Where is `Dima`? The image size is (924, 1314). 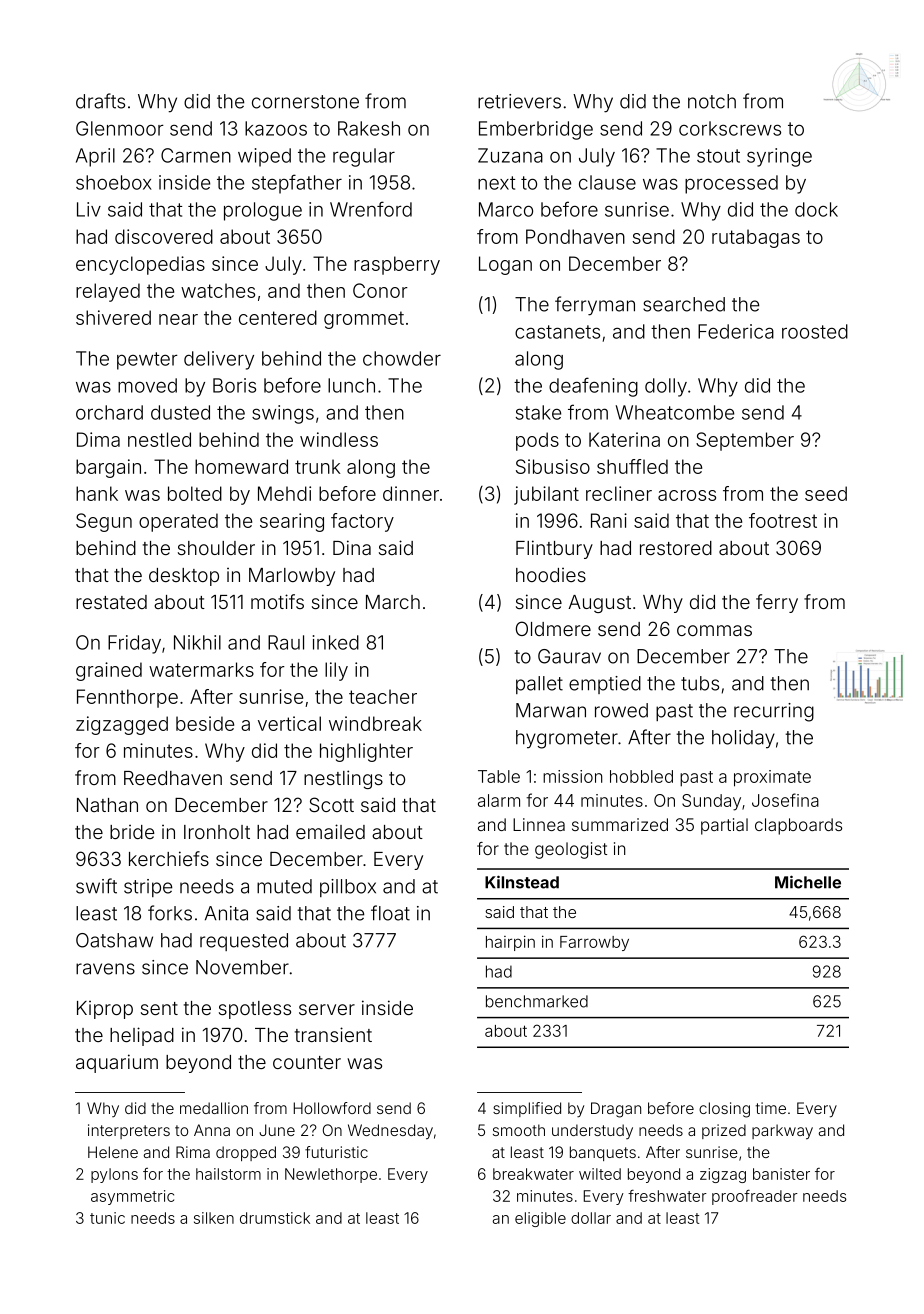 Dima is located at coordinates (98, 439).
